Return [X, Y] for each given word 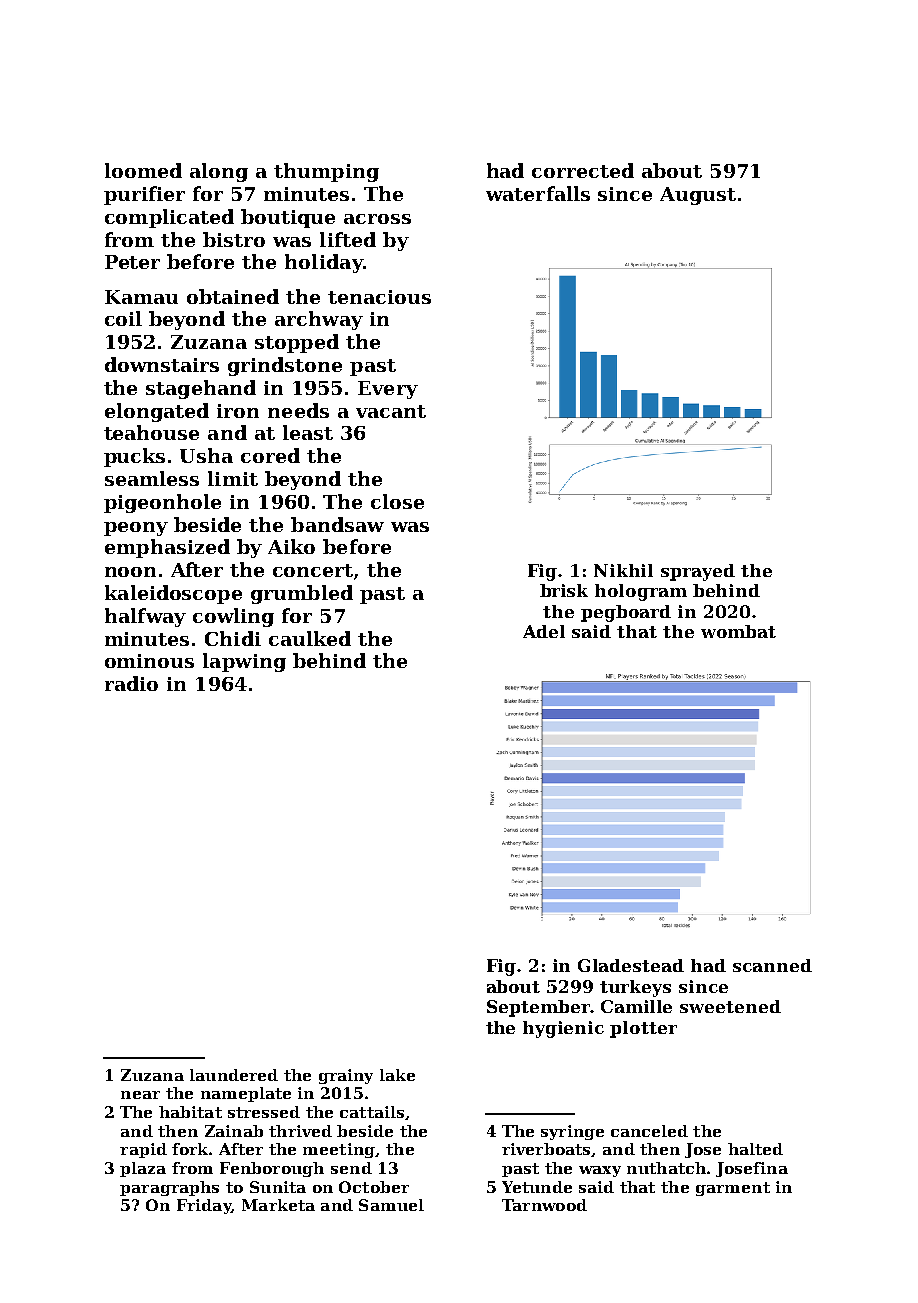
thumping [326, 172]
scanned [772, 965]
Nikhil [623, 570]
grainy [346, 1076]
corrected [583, 170]
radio [131, 683]
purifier [144, 195]
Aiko [291, 546]
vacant [391, 411]
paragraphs [169, 1188]
